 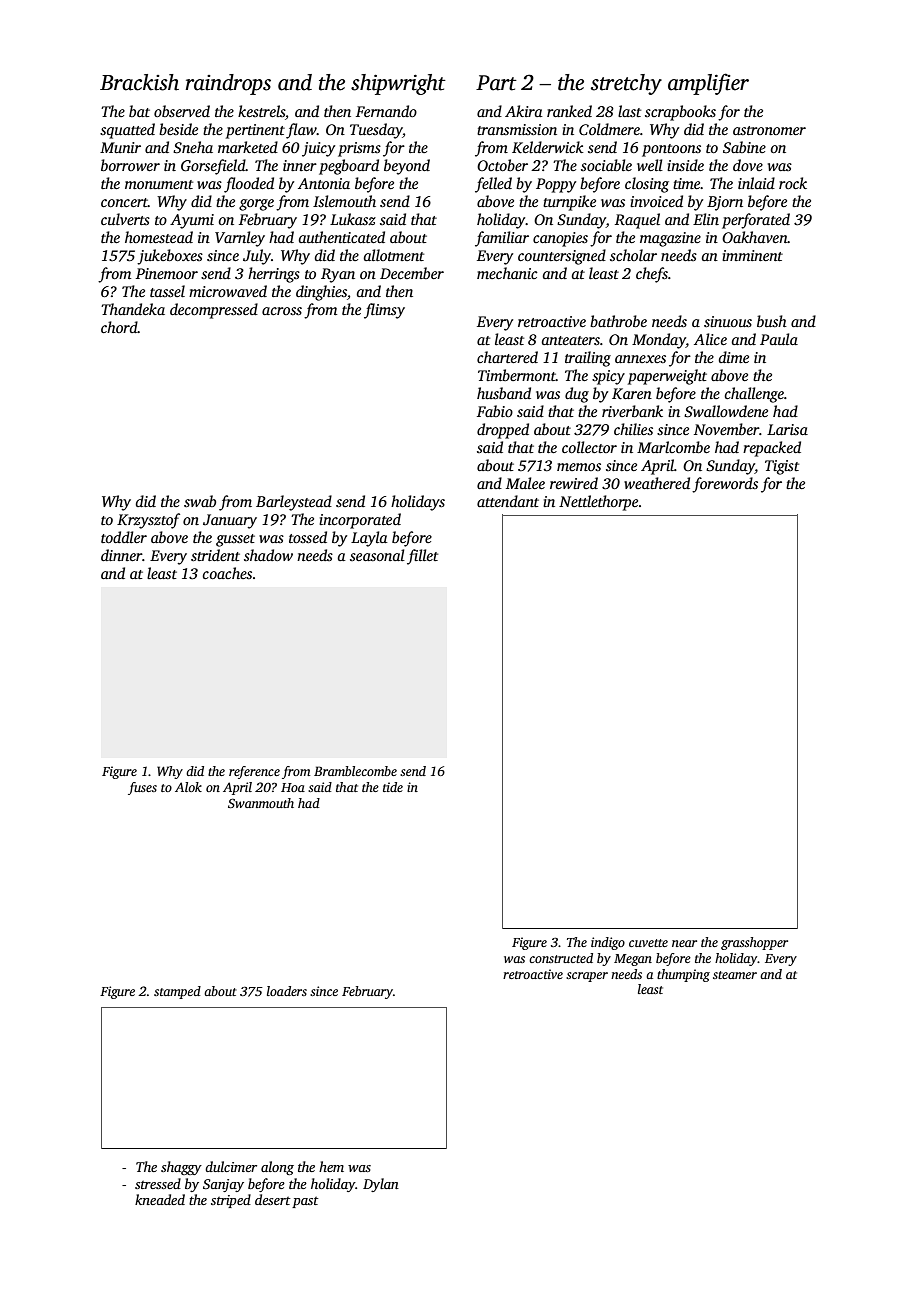 I want to click on striped, so click(x=231, y=1201).
